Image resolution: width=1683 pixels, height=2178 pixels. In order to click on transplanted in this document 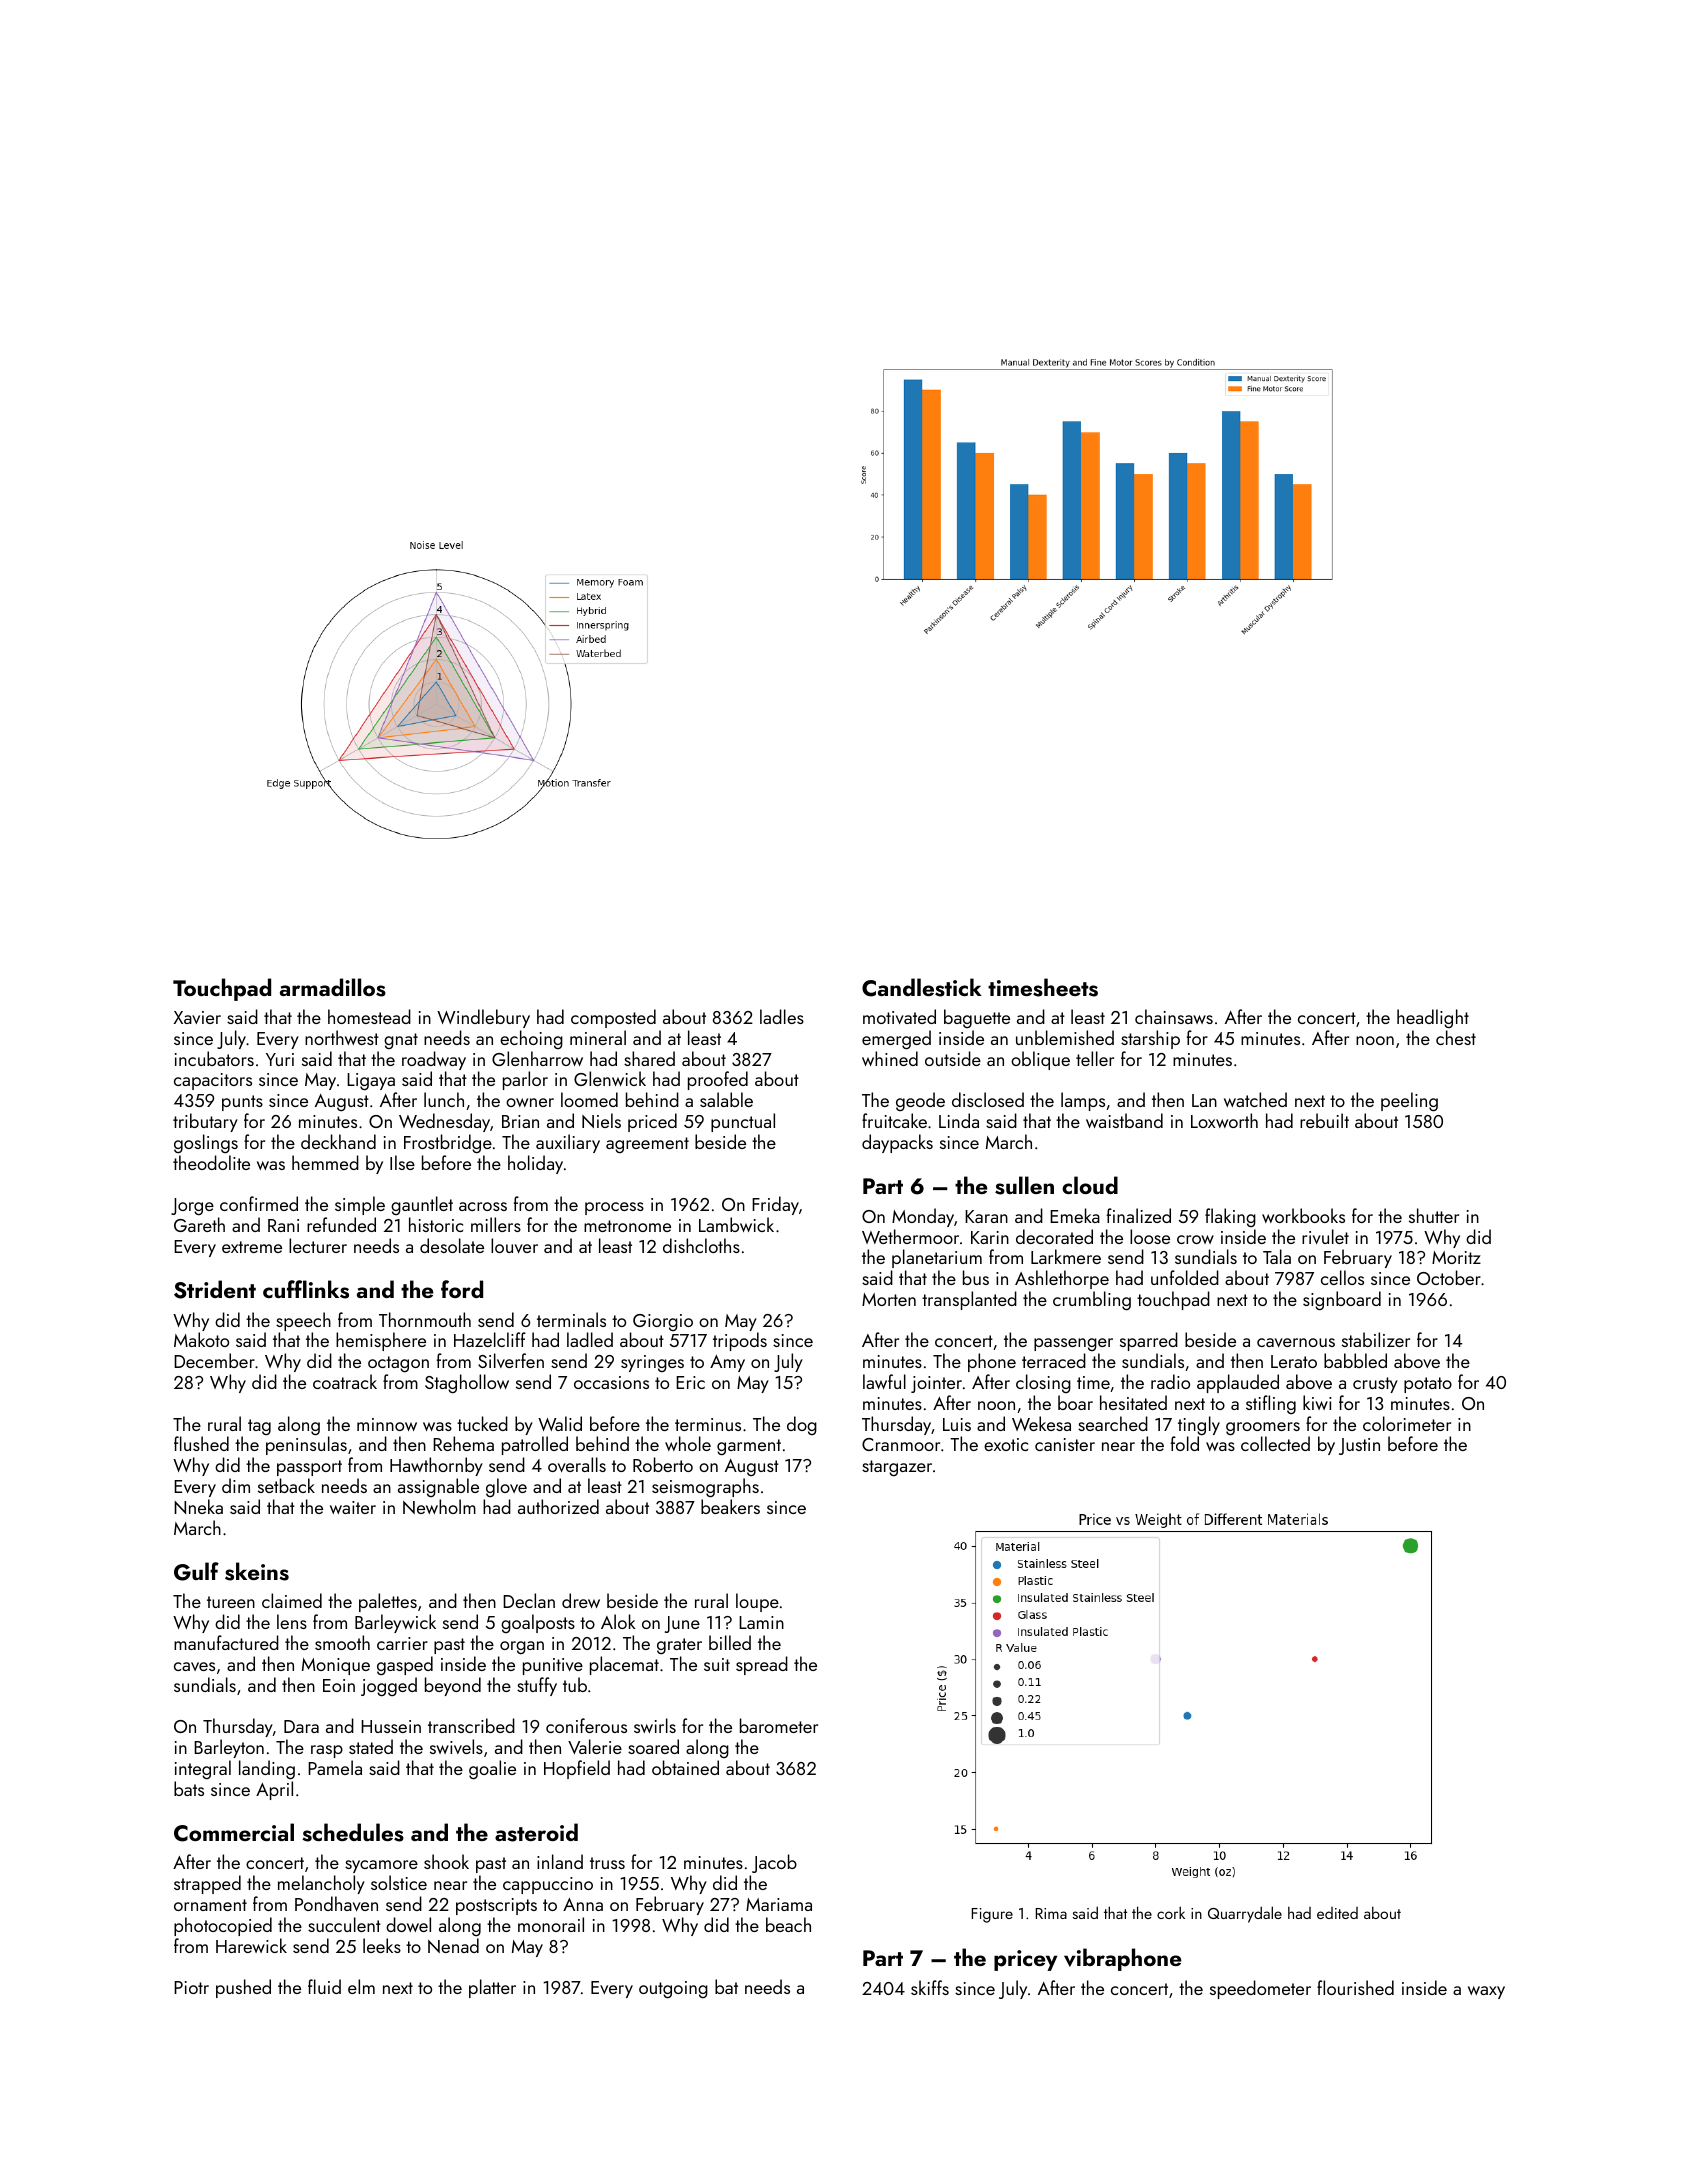, I will do `click(969, 1300)`.
